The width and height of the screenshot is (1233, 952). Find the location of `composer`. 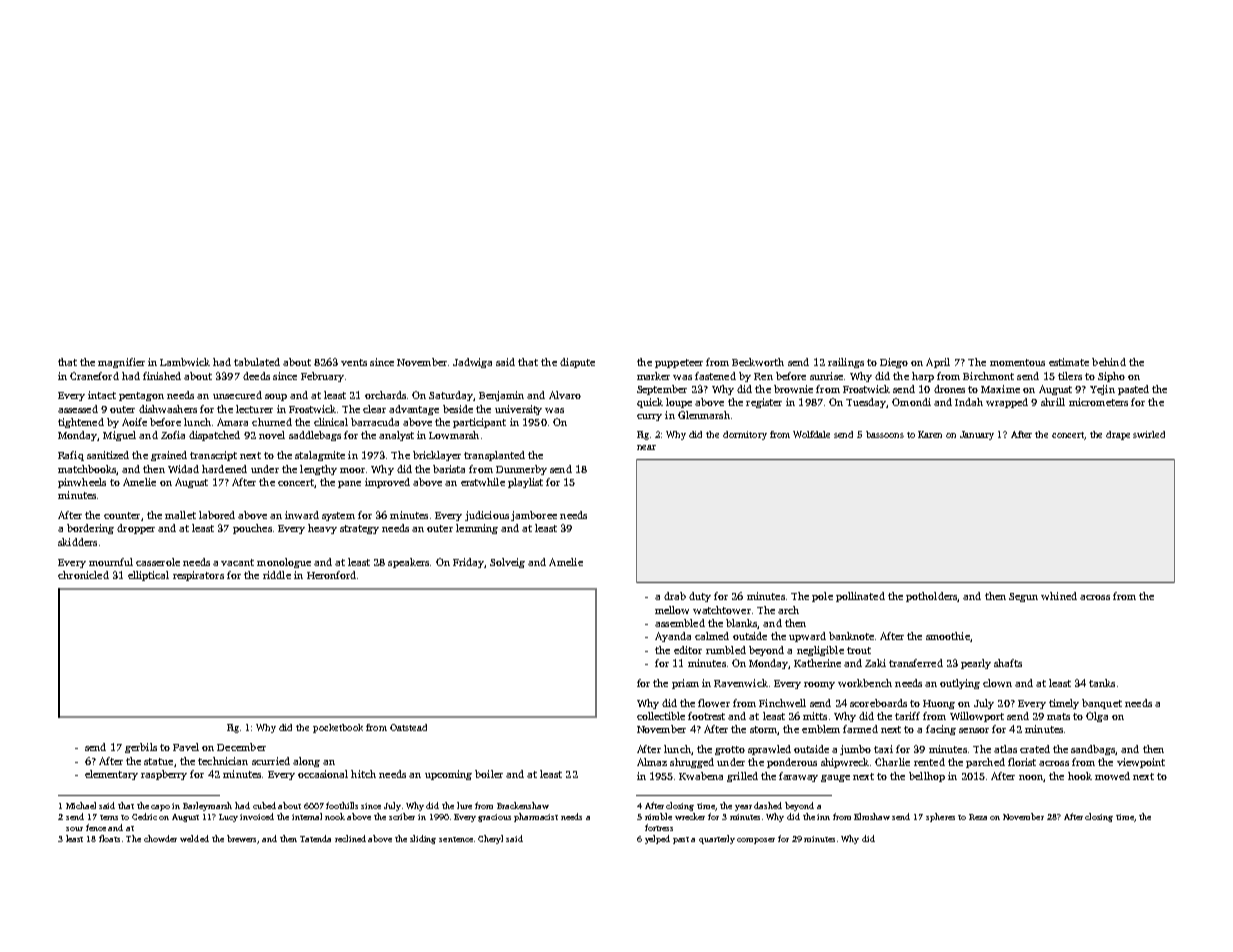

composer is located at coordinates (756, 841).
